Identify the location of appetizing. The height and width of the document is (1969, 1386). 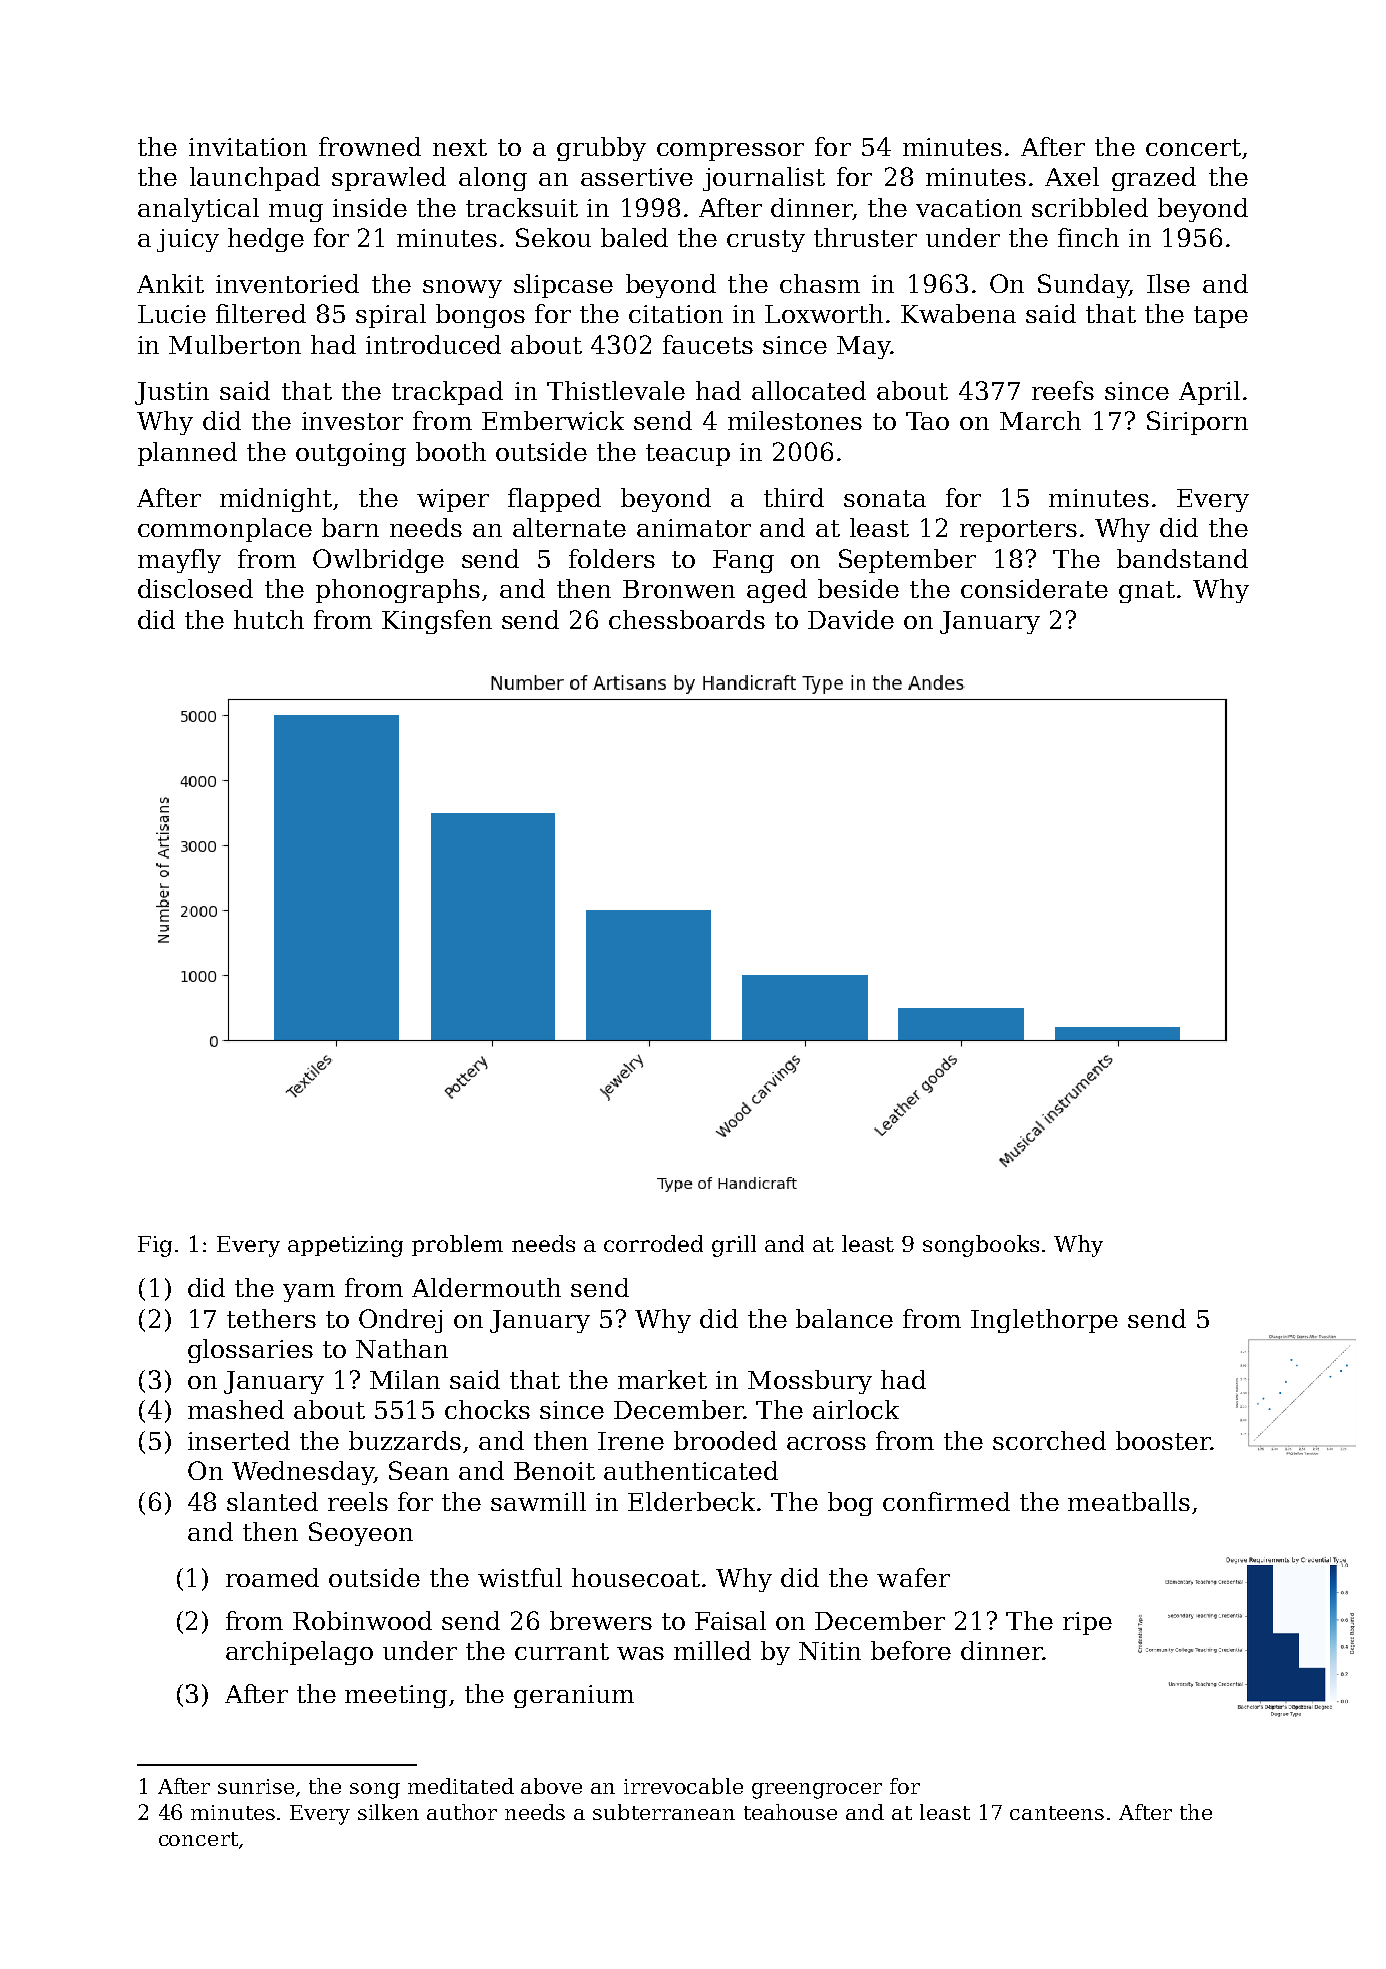
(345, 1246).
